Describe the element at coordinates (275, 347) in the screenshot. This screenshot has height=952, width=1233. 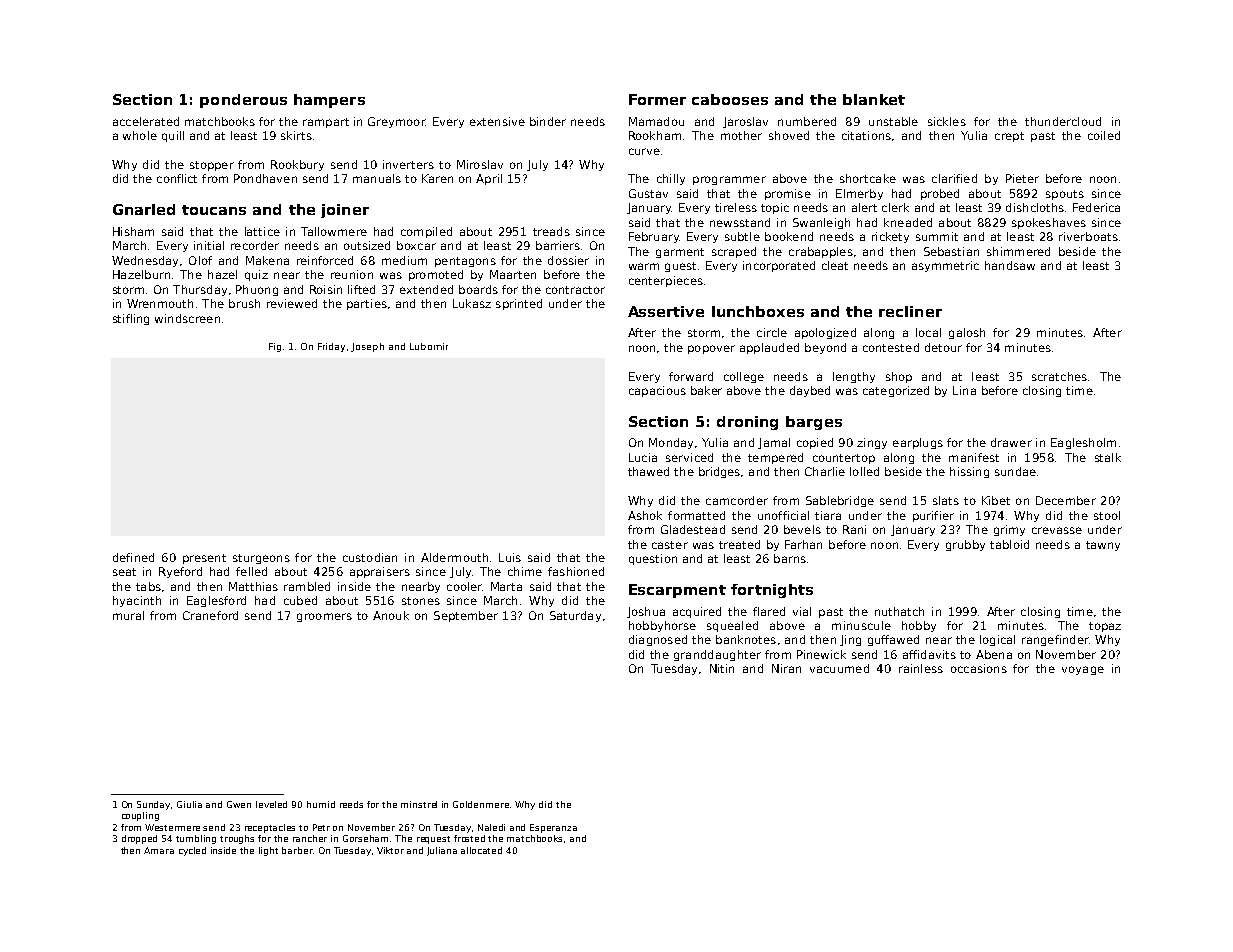
I see `Fig` at that location.
